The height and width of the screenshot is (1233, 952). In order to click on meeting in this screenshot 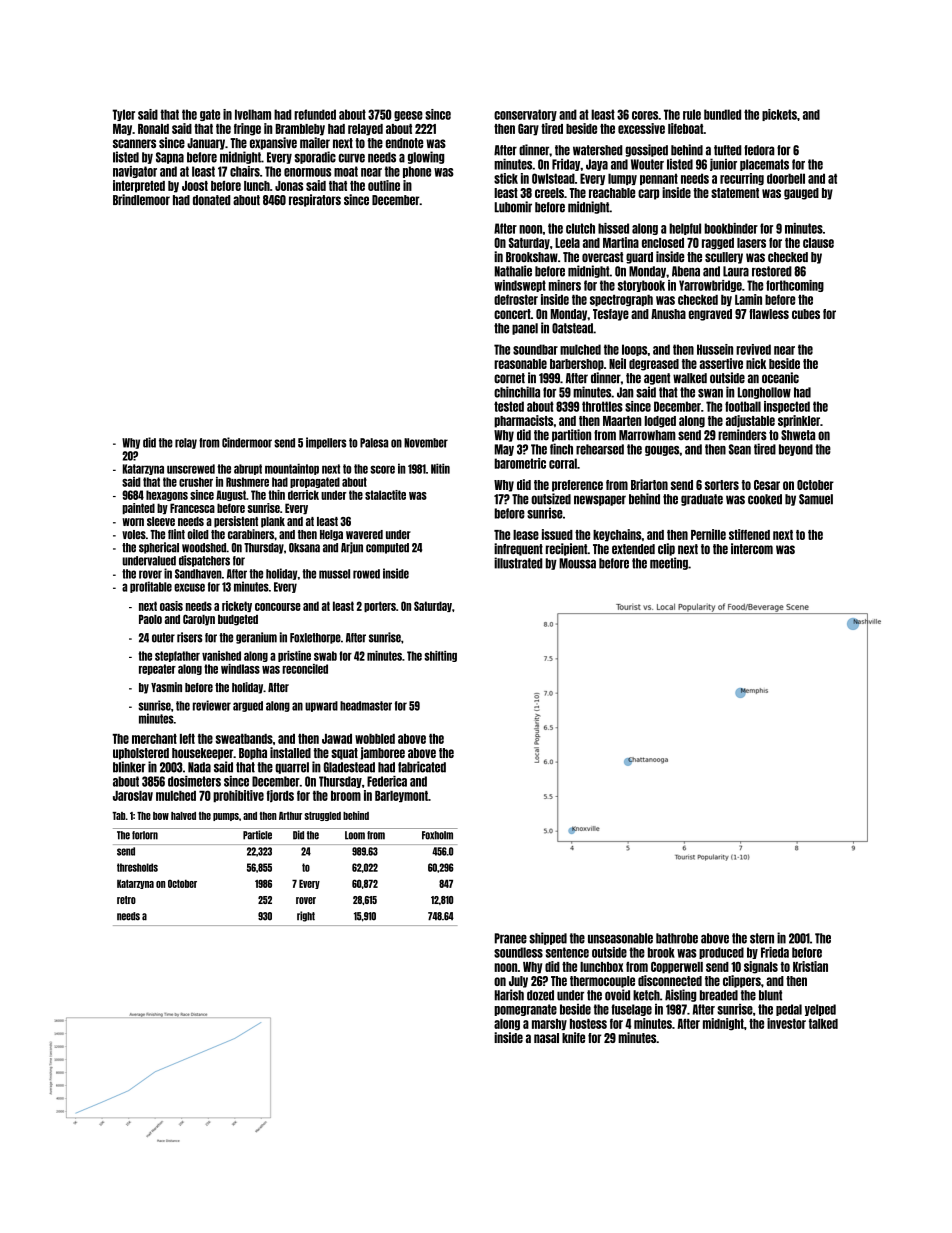, I will do `click(669, 563)`.
